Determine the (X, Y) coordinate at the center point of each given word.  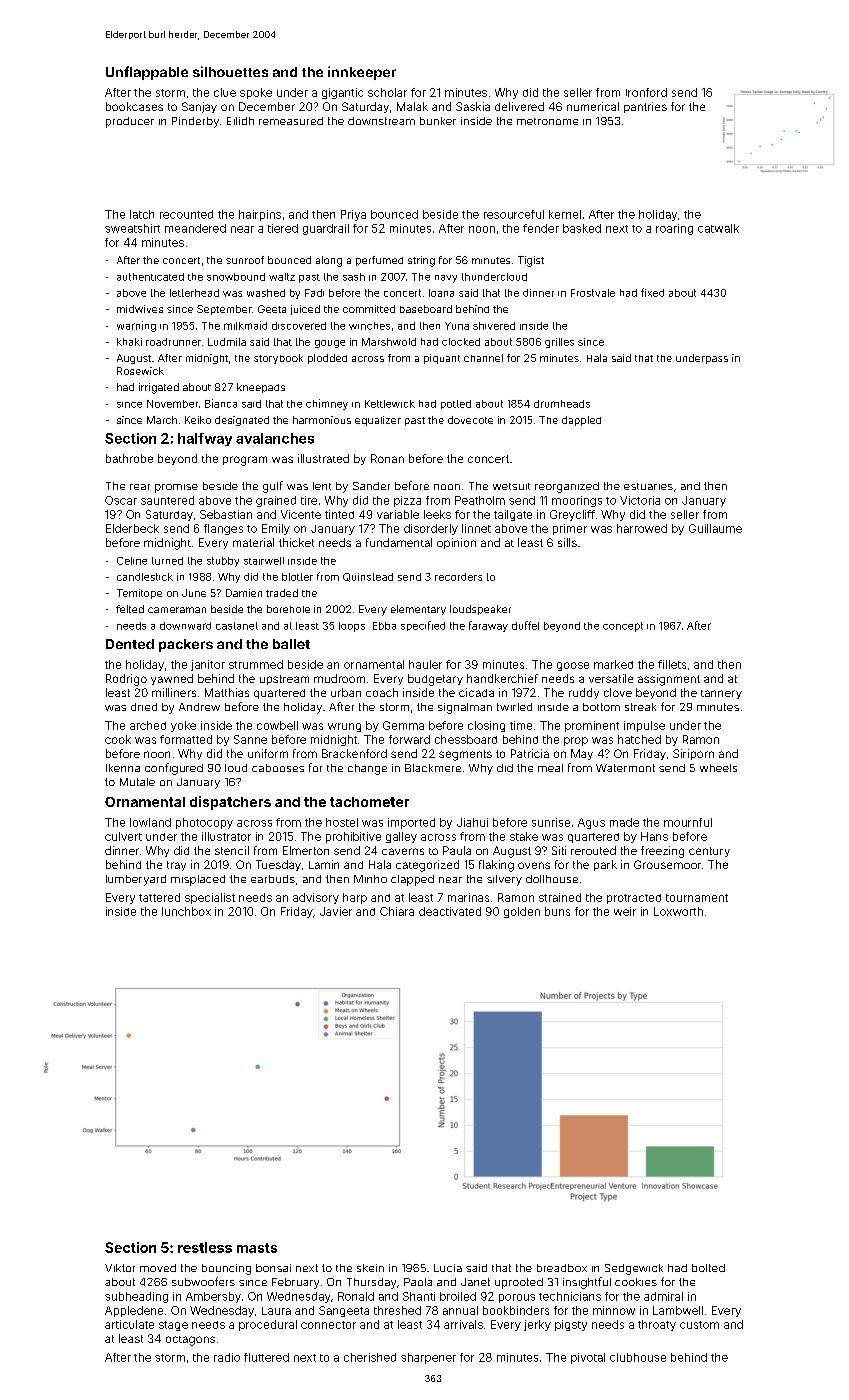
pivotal (588, 1358)
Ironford (646, 92)
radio (227, 1357)
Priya (353, 215)
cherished (370, 1357)
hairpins (260, 215)
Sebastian (226, 514)
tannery (721, 694)
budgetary (435, 680)
